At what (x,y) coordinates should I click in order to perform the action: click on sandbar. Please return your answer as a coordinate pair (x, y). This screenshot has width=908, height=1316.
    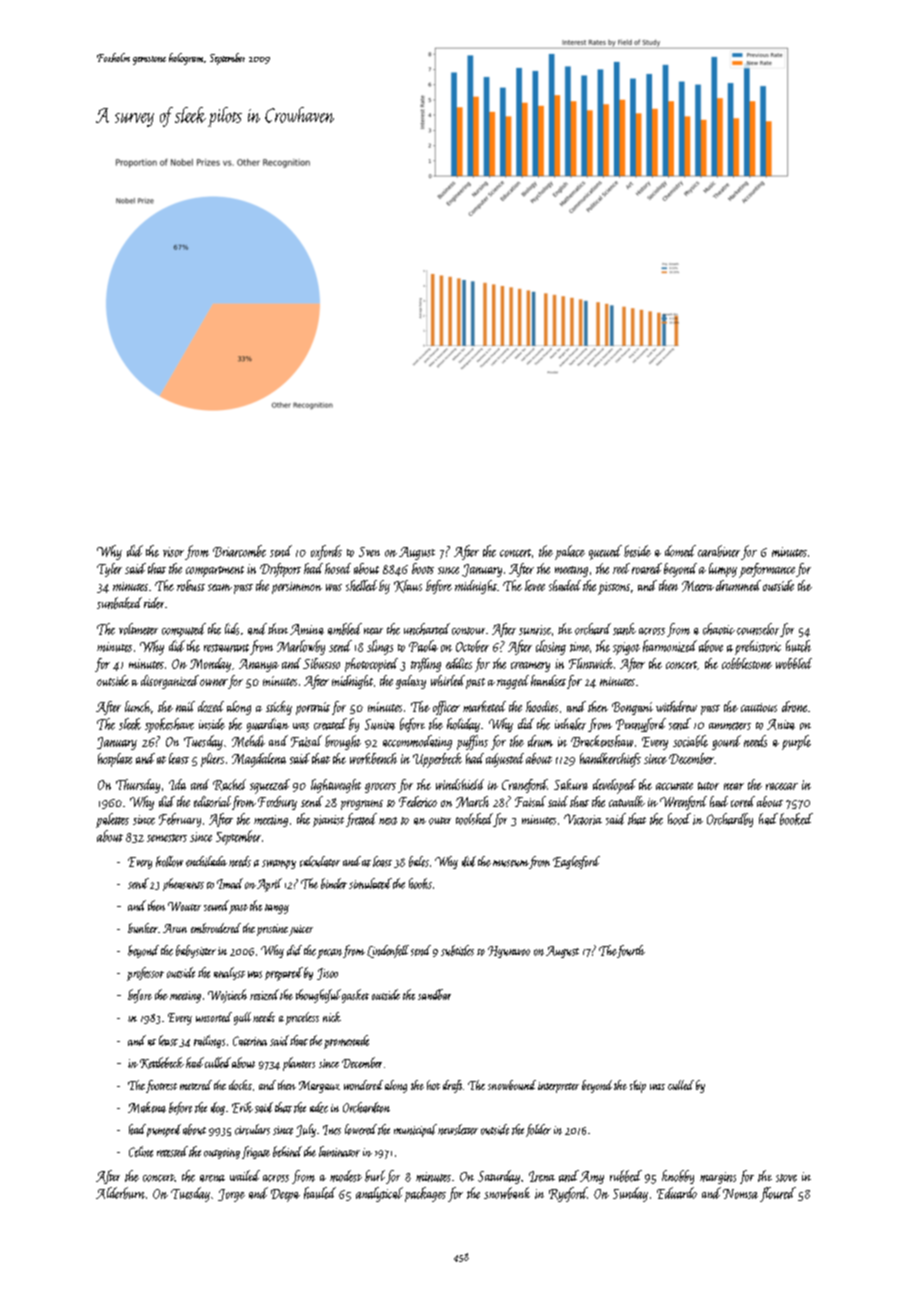
    Looking at the image, I should click on (434, 994).
